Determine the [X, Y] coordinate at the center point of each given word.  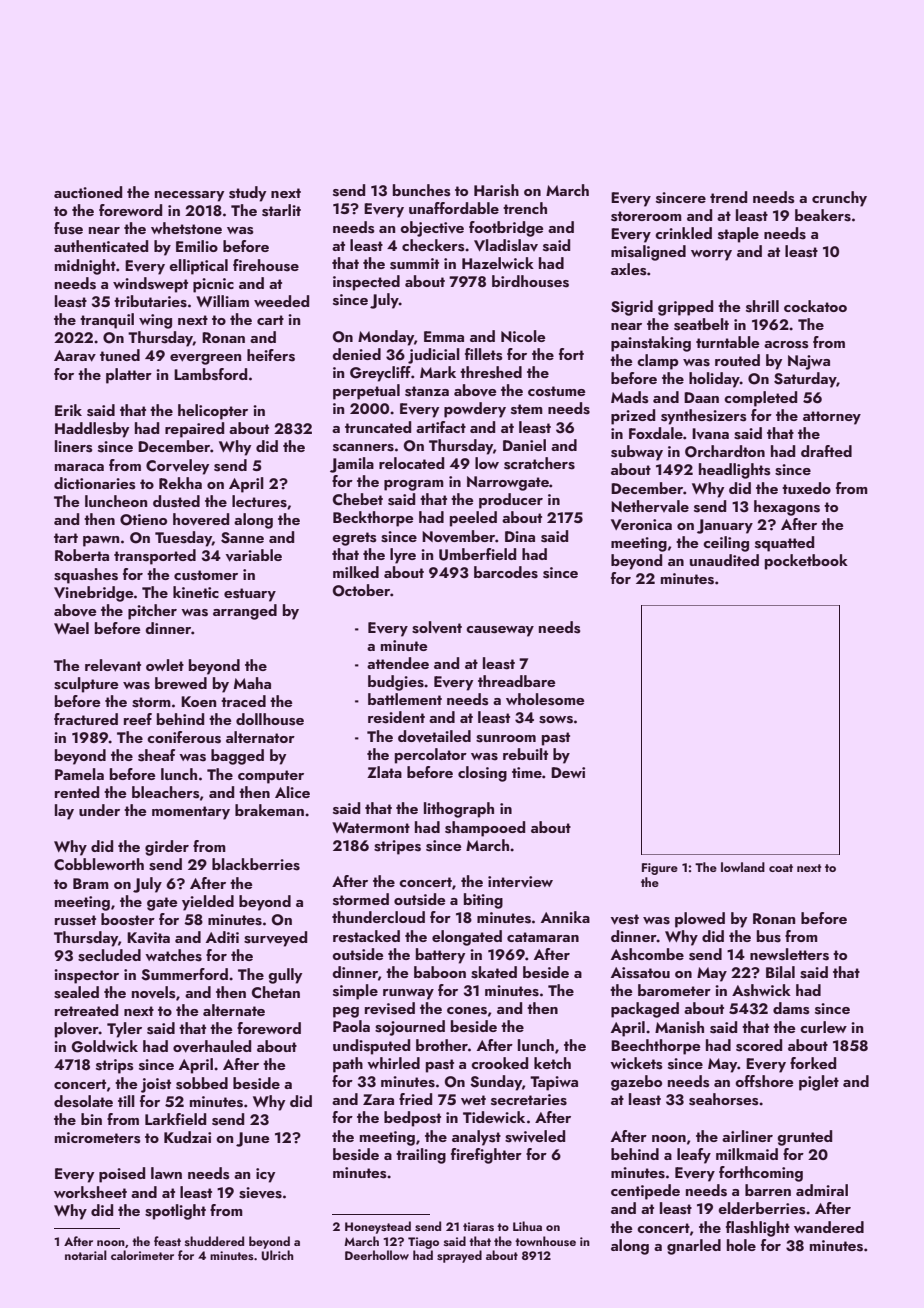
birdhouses [530, 281]
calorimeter [142, 1255]
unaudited [724, 560]
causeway [500, 631]
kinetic [196, 592]
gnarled [694, 1247]
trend [728, 197]
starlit [281, 210]
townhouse [545, 1241]
